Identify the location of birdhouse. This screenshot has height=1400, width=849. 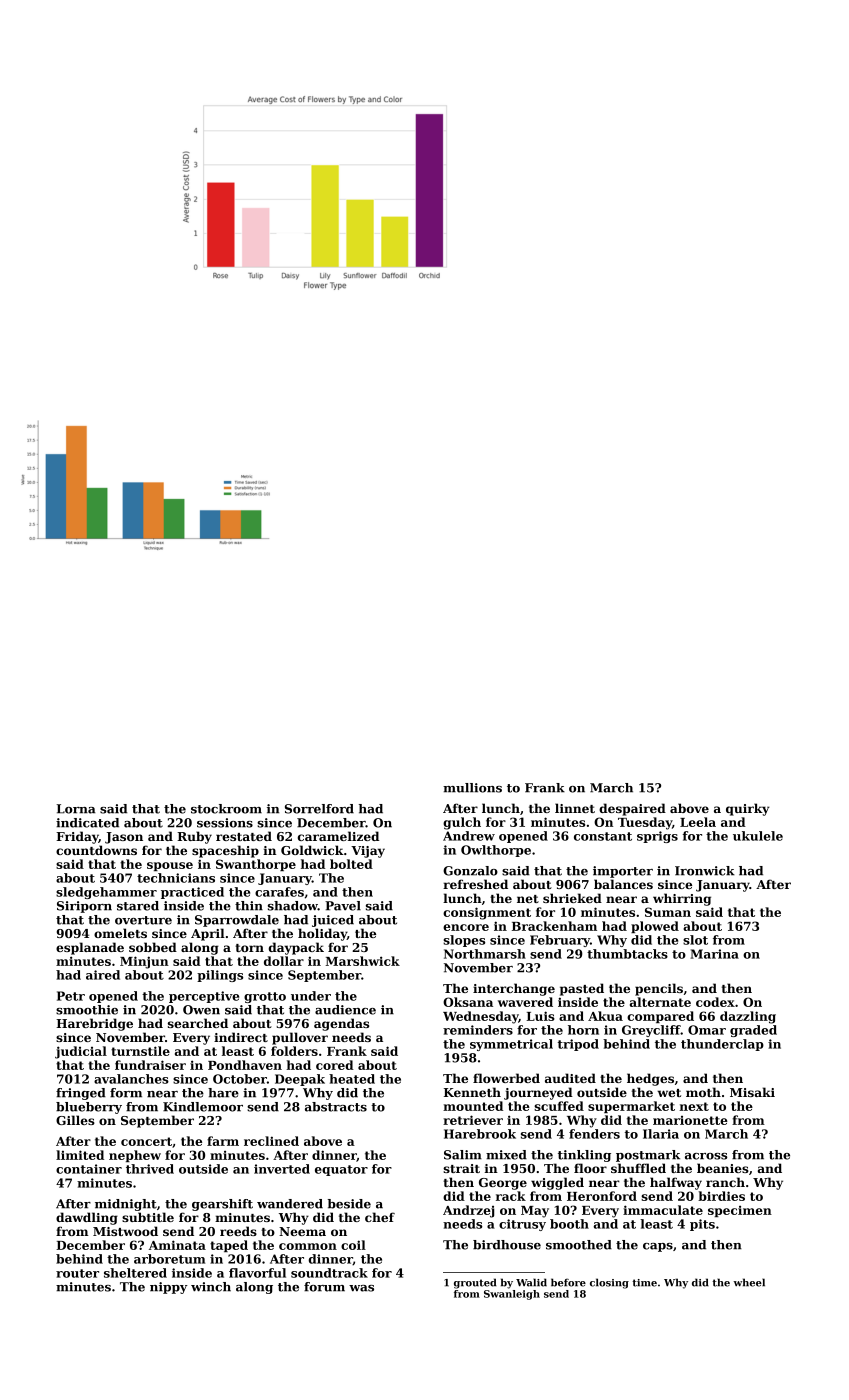
(507, 1245).
